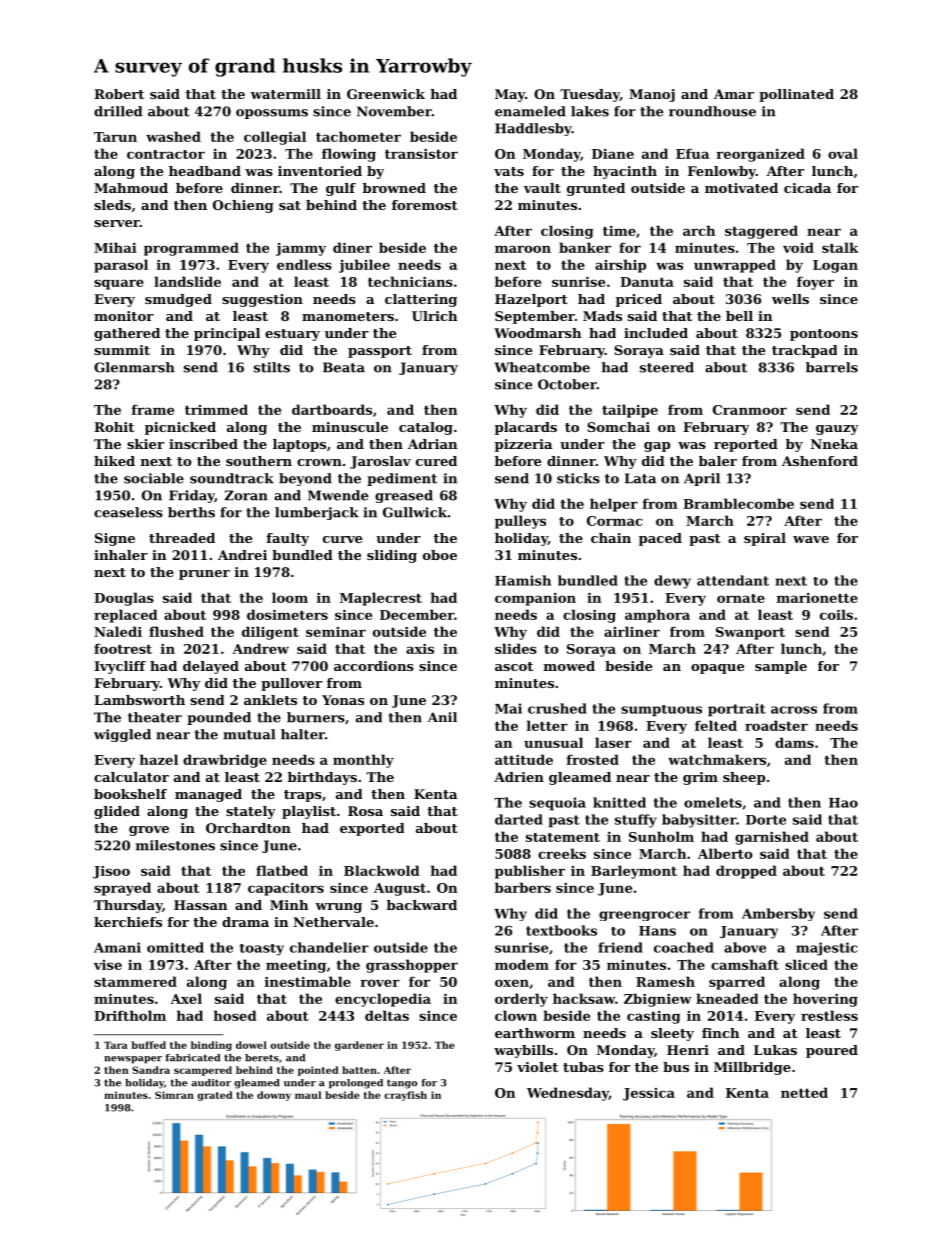 This image has height=1233, width=952. I want to click on Greenwick, so click(386, 94).
